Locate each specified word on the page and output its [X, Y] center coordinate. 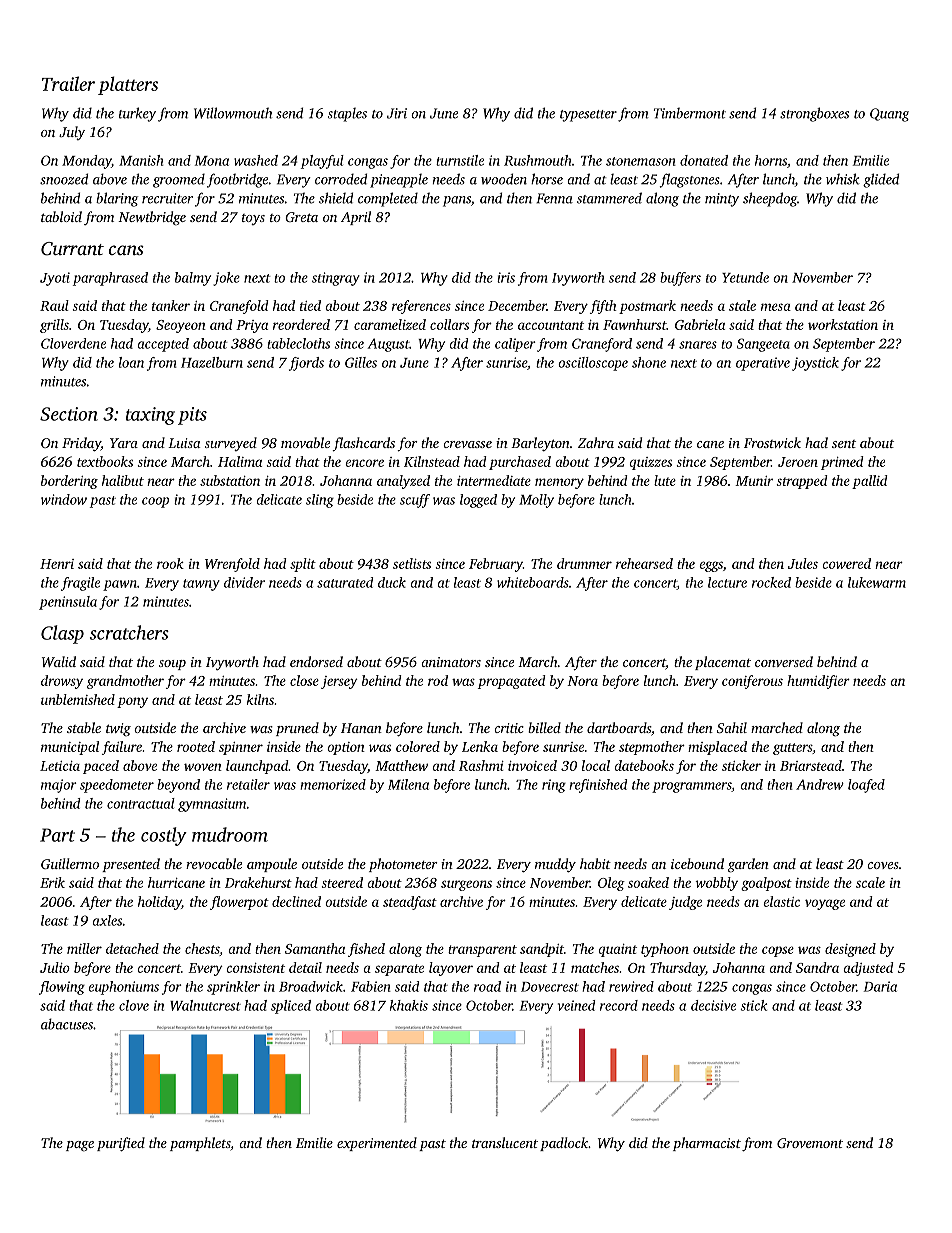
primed [842, 463]
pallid [869, 482]
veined [577, 1005]
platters [128, 85]
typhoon [665, 950]
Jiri [397, 113]
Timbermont [690, 113]
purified [121, 1144]
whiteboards [533, 582]
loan [131, 362]
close [304, 680]
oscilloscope [593, 364]
